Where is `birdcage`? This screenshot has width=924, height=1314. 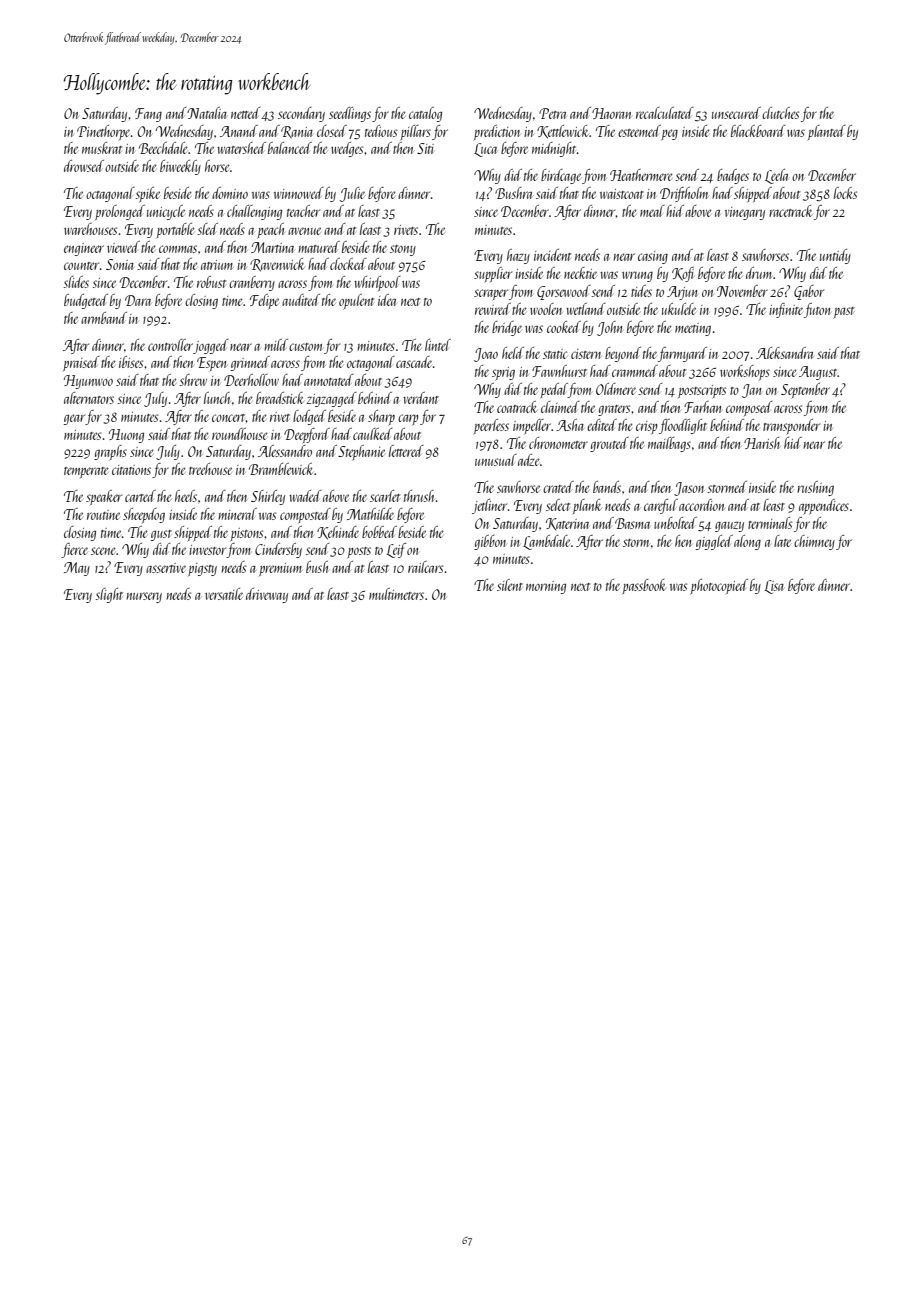 birdcage is located at coordinates (561, 176).
